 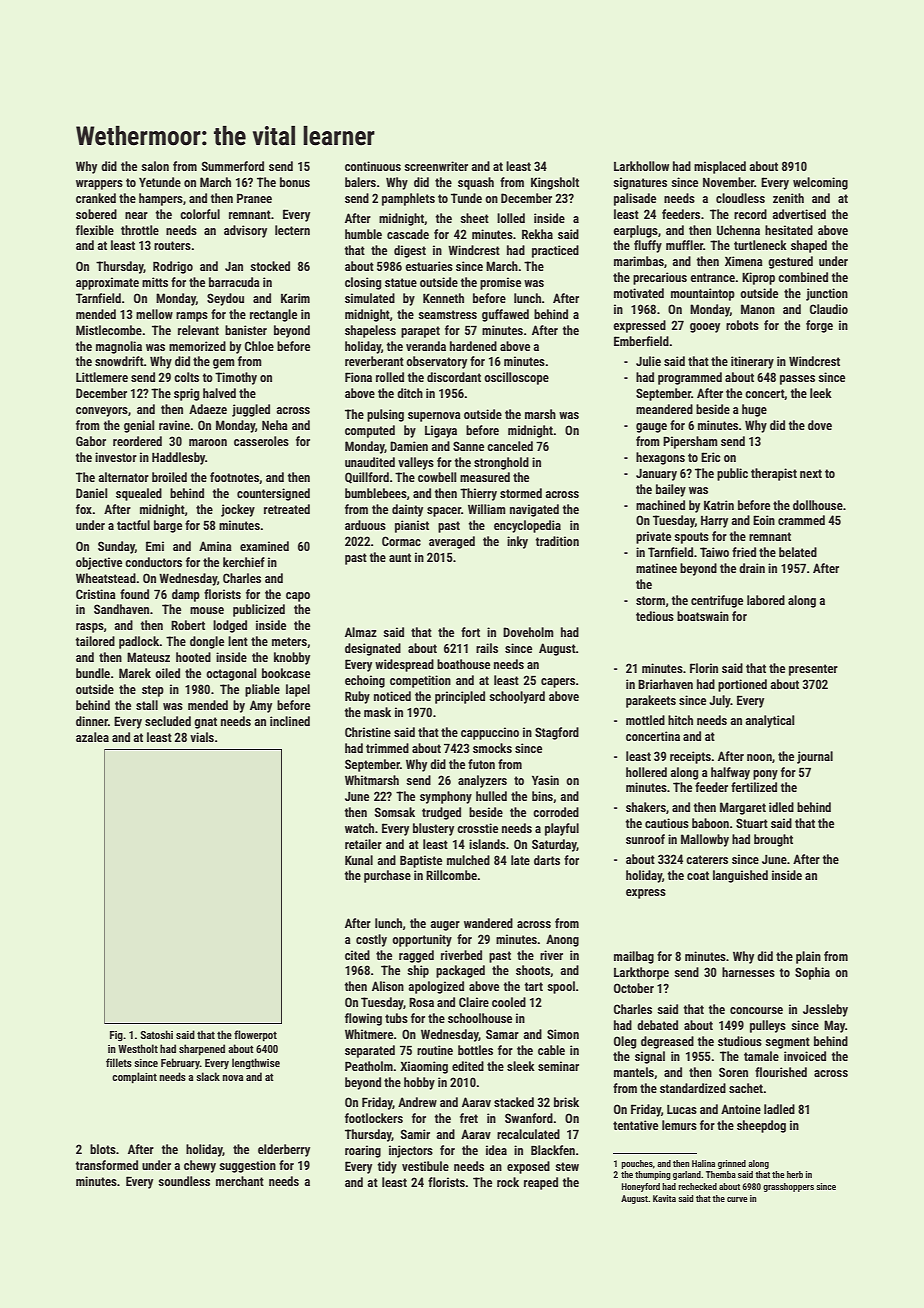 I want to click on Larkhollow, so click(x=641, y=166).
